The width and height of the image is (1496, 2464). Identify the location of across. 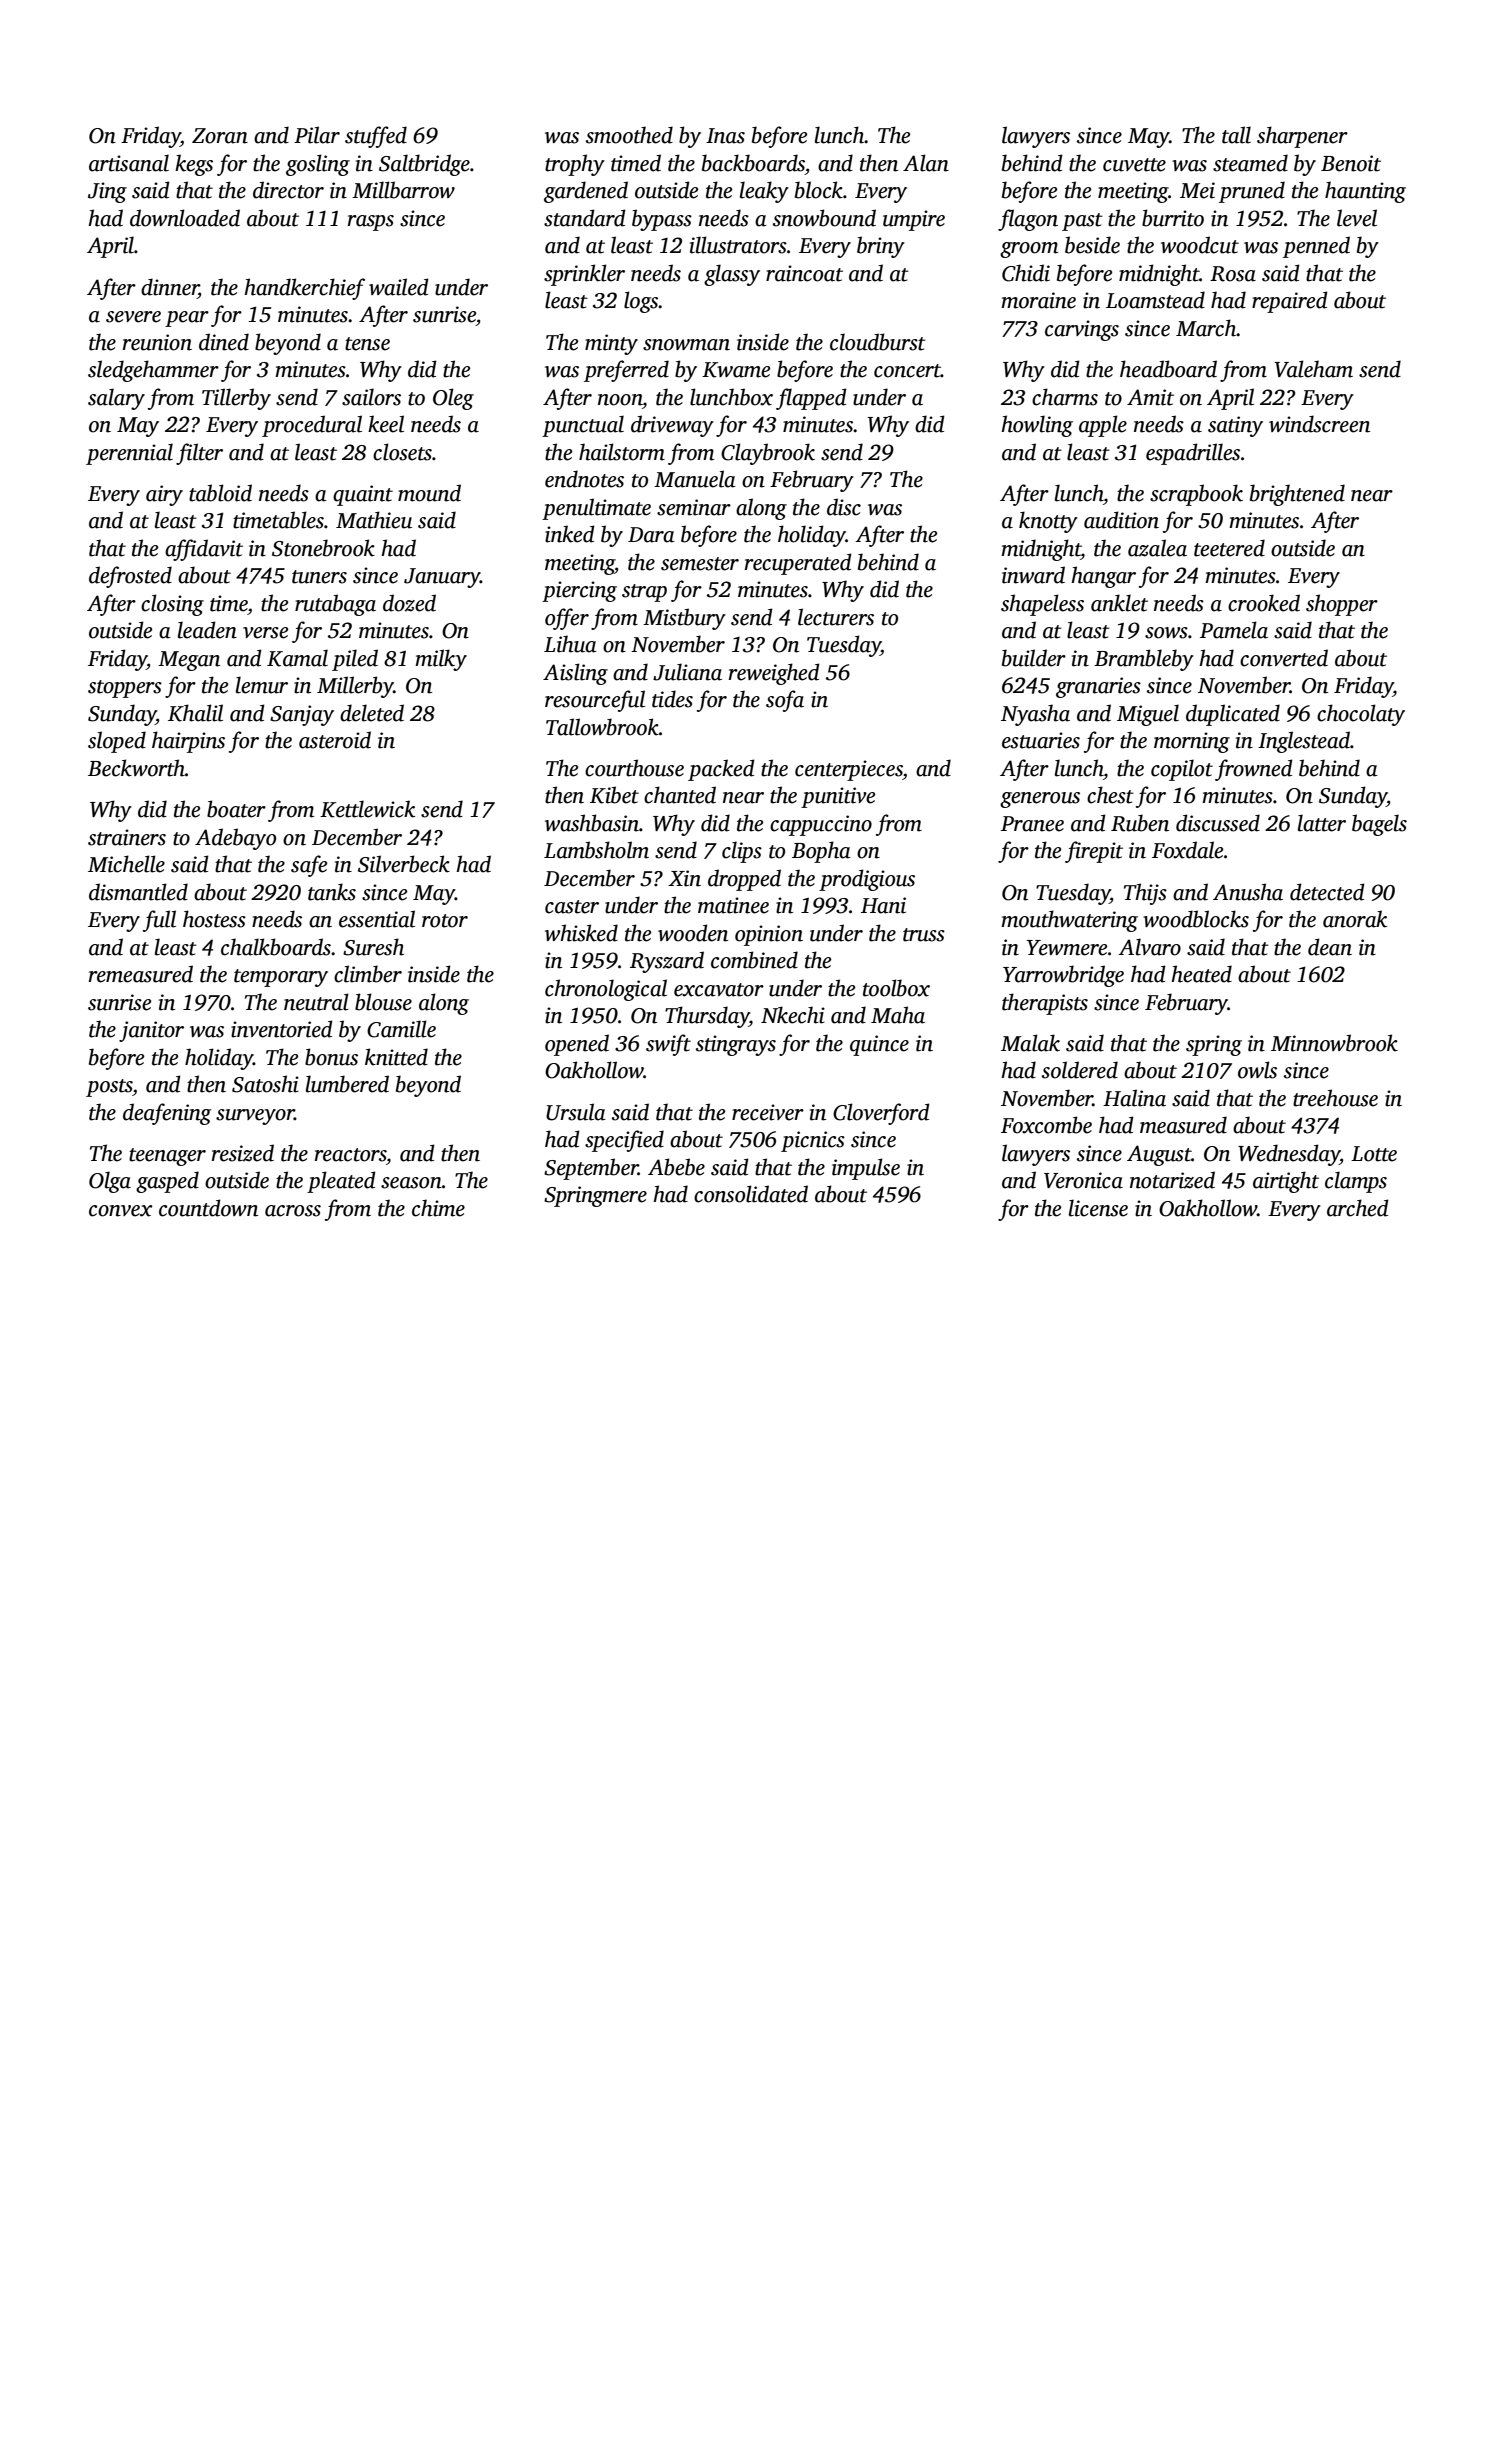
(293, 1211).
